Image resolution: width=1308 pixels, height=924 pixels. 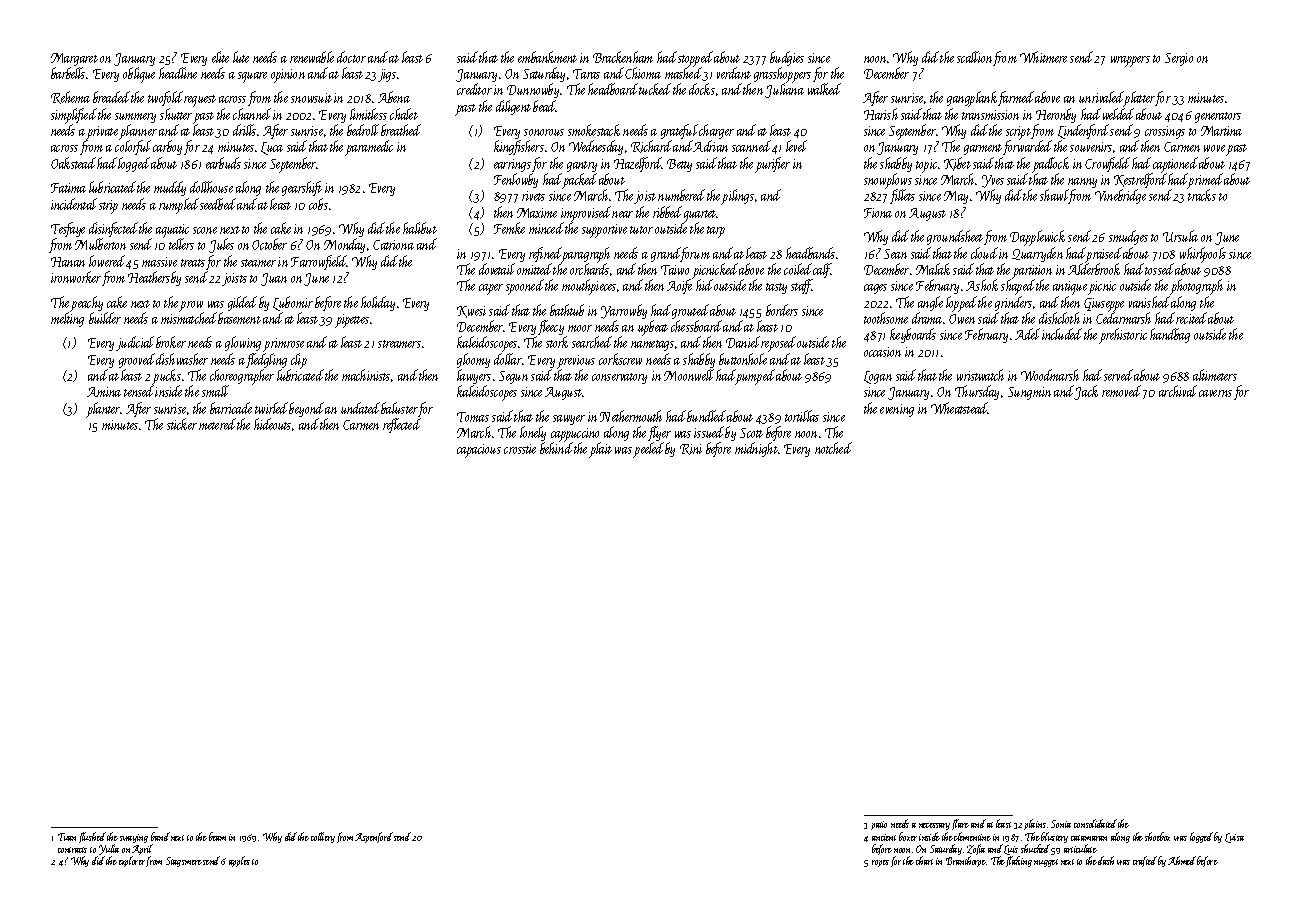 I want to click on grand, so click(x=666, y=254).
